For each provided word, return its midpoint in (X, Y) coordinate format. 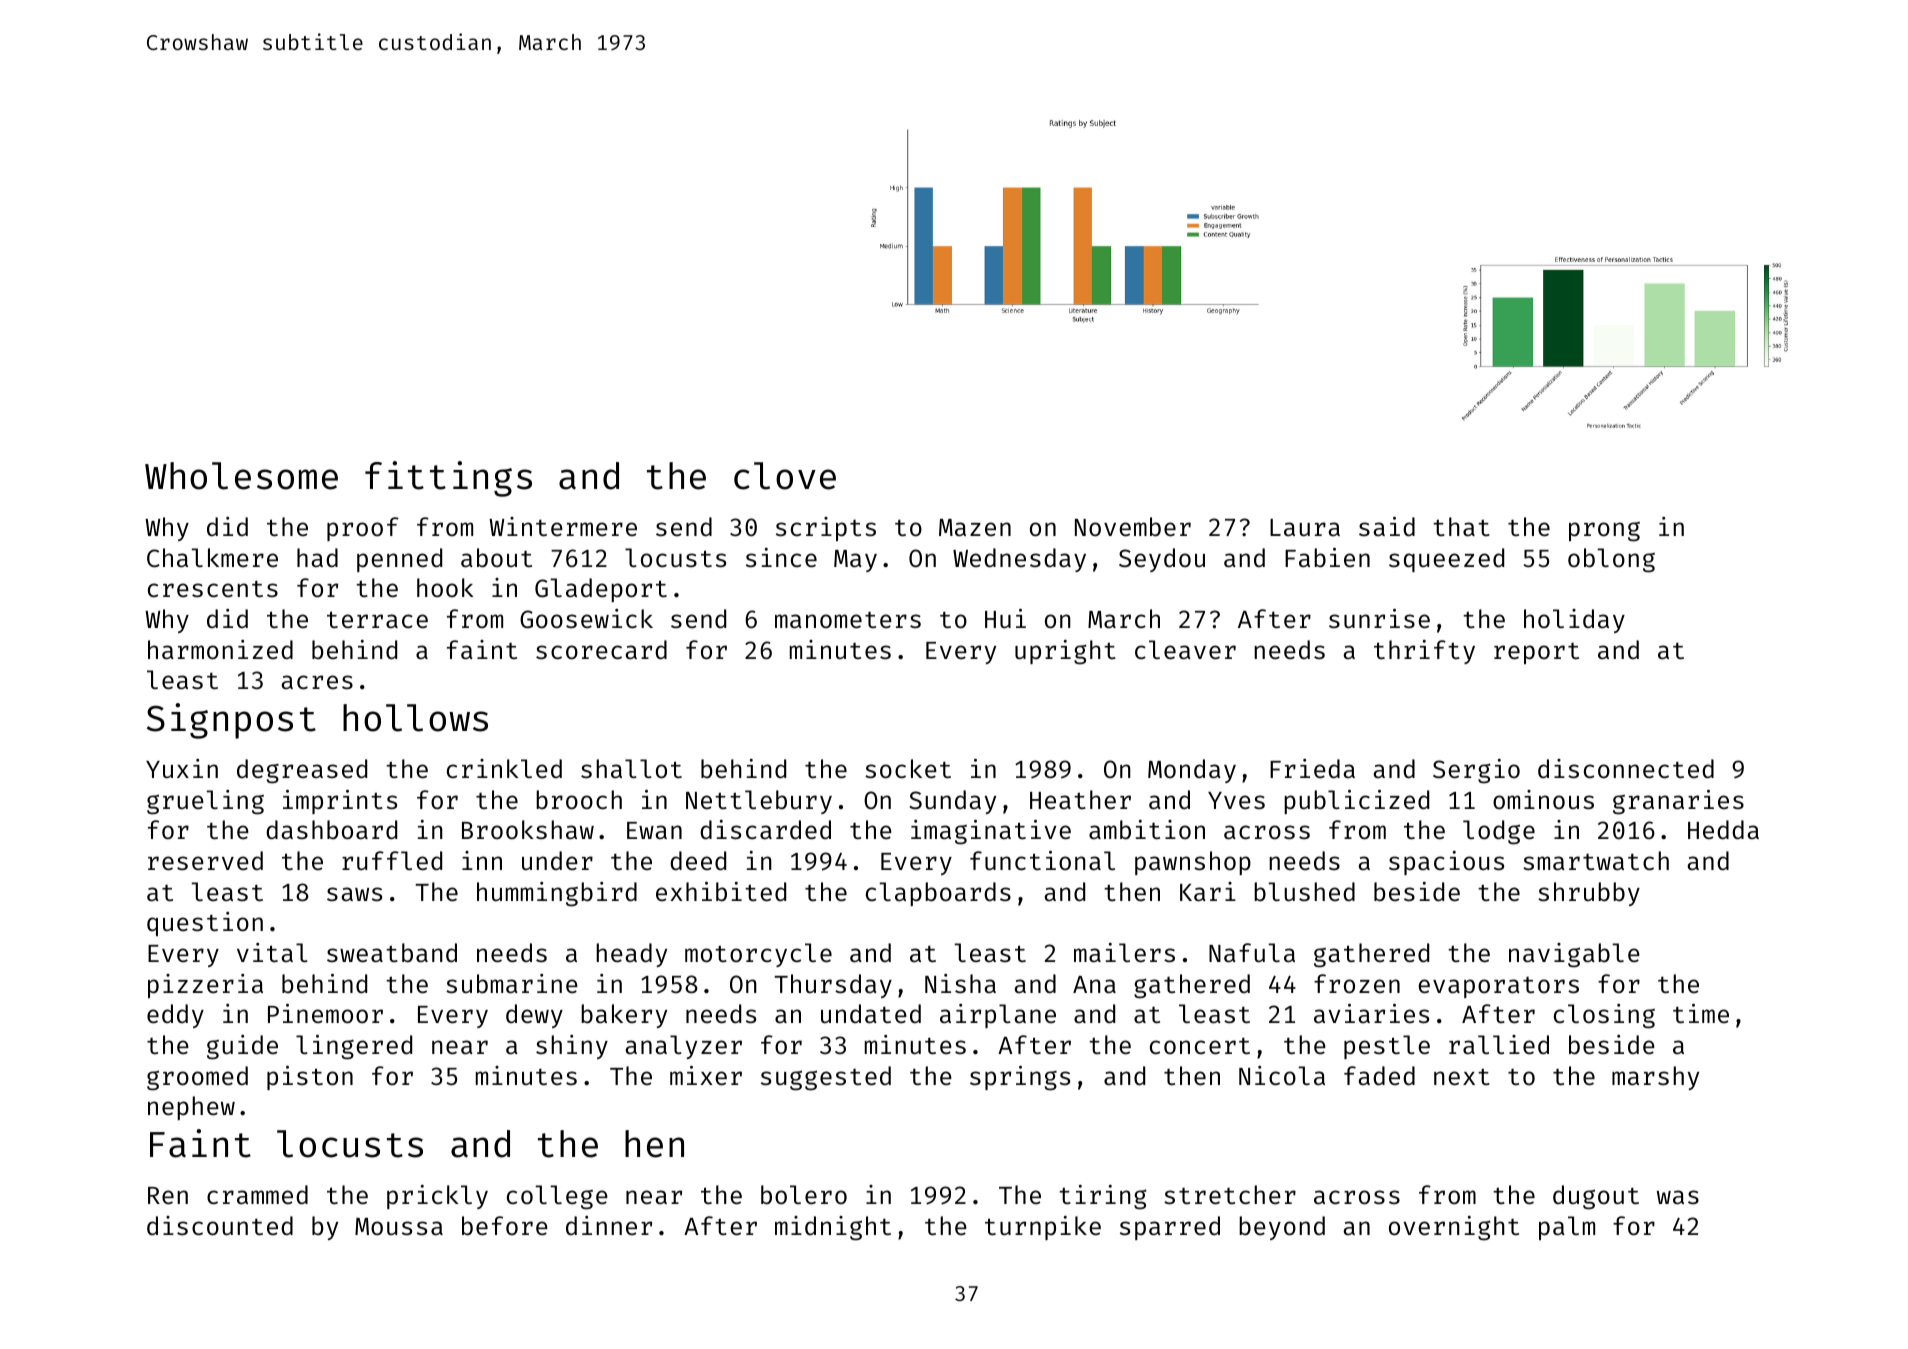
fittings (448, 479)
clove (785, 476)
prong (1604, 532)
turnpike (1043, 1228)
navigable (1574, 955)
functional (1042, 861)
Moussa (399, 1227)
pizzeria (205, 986)
